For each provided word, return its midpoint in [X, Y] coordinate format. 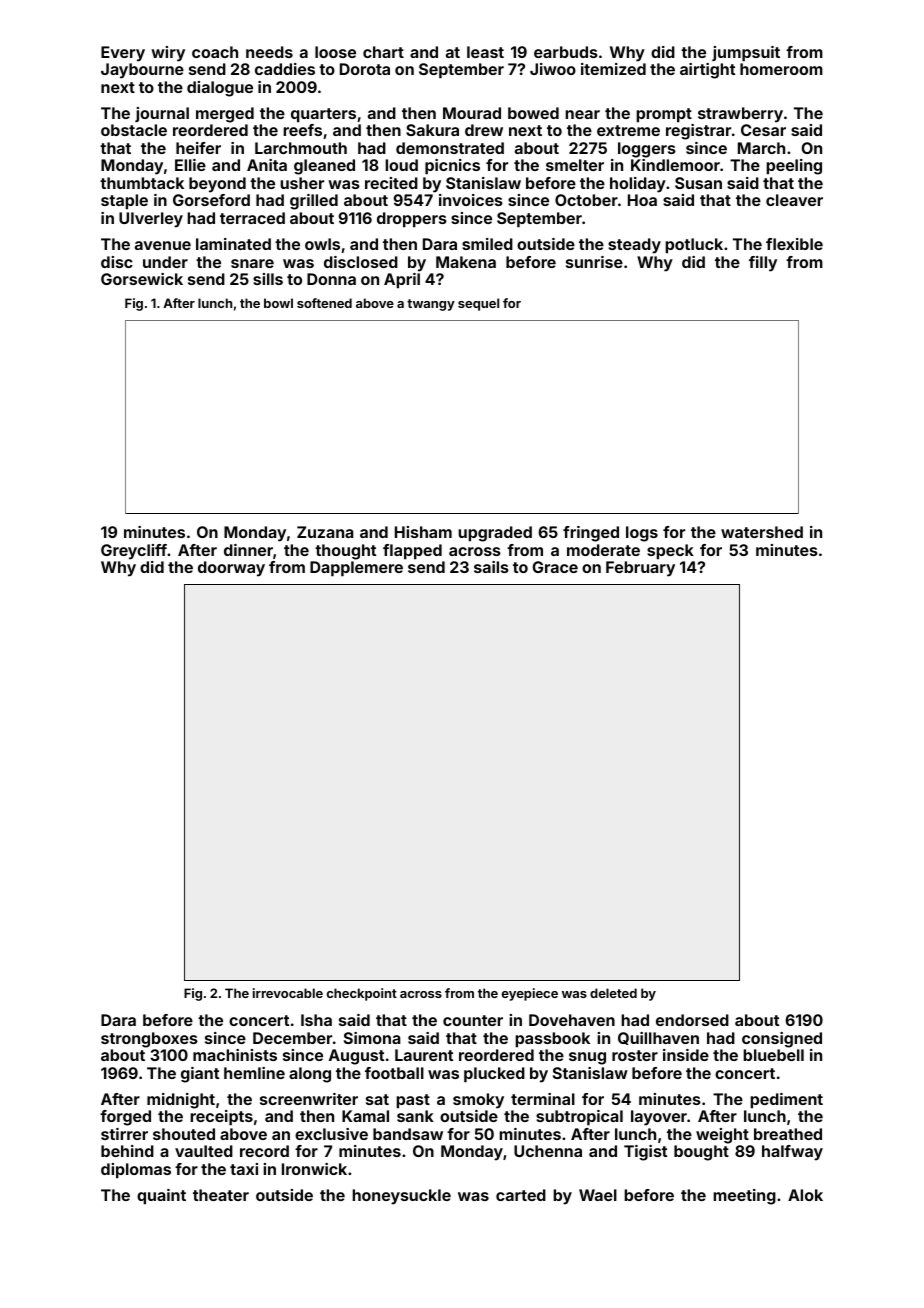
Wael [598, 1195]
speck [670, 552]
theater [221, 1195]
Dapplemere [356, 569]
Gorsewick [142, 279]
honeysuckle [401, 1197]
